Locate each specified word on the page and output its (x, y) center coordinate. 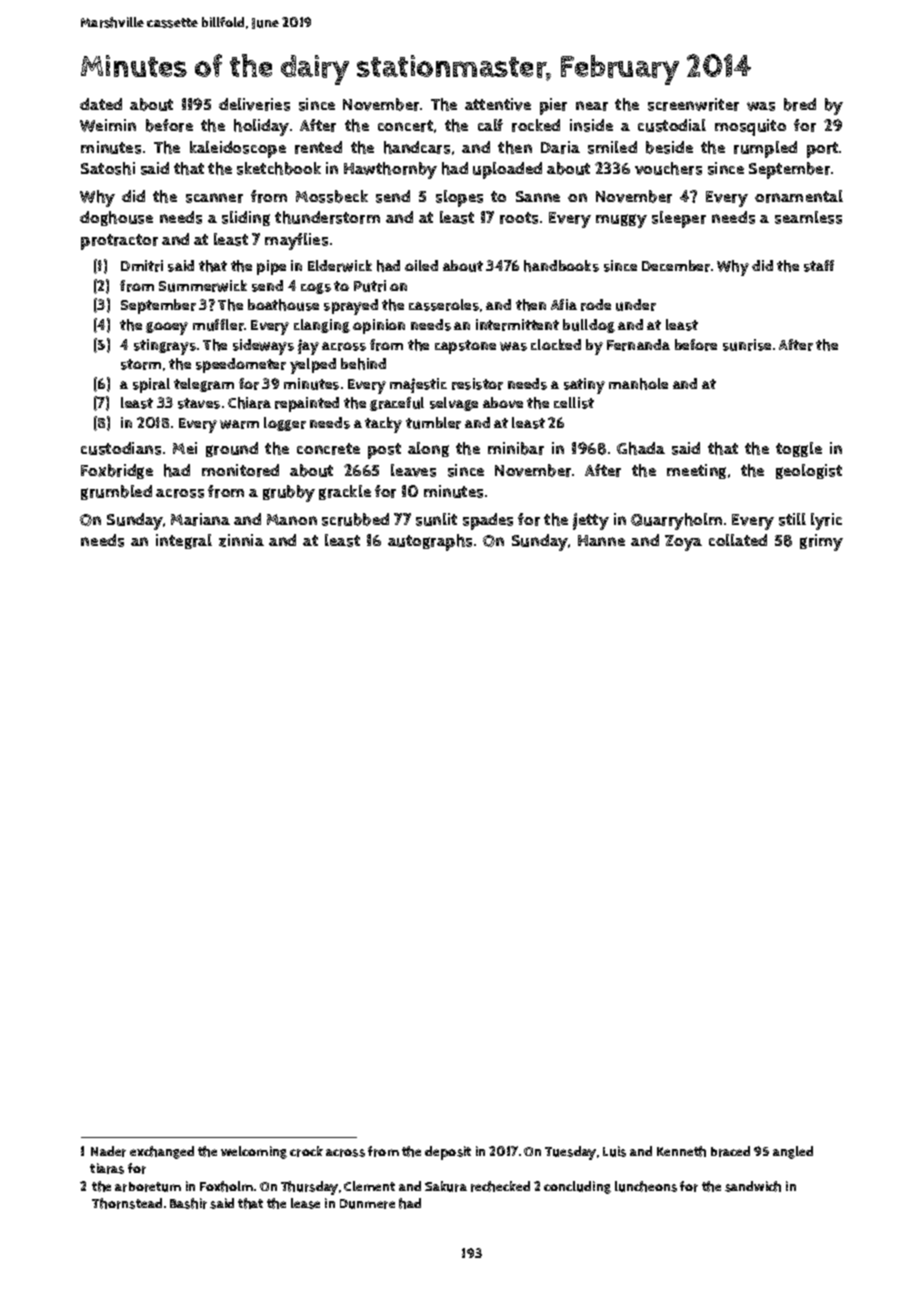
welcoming (254, 1152)
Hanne (601, 540)
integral (184, 541)
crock (306, 1151)
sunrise (747, 345)
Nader (108, 1151)
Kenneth (681, 1151)
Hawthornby (390, 170)
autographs (430, 542)
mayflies (296, 241)
